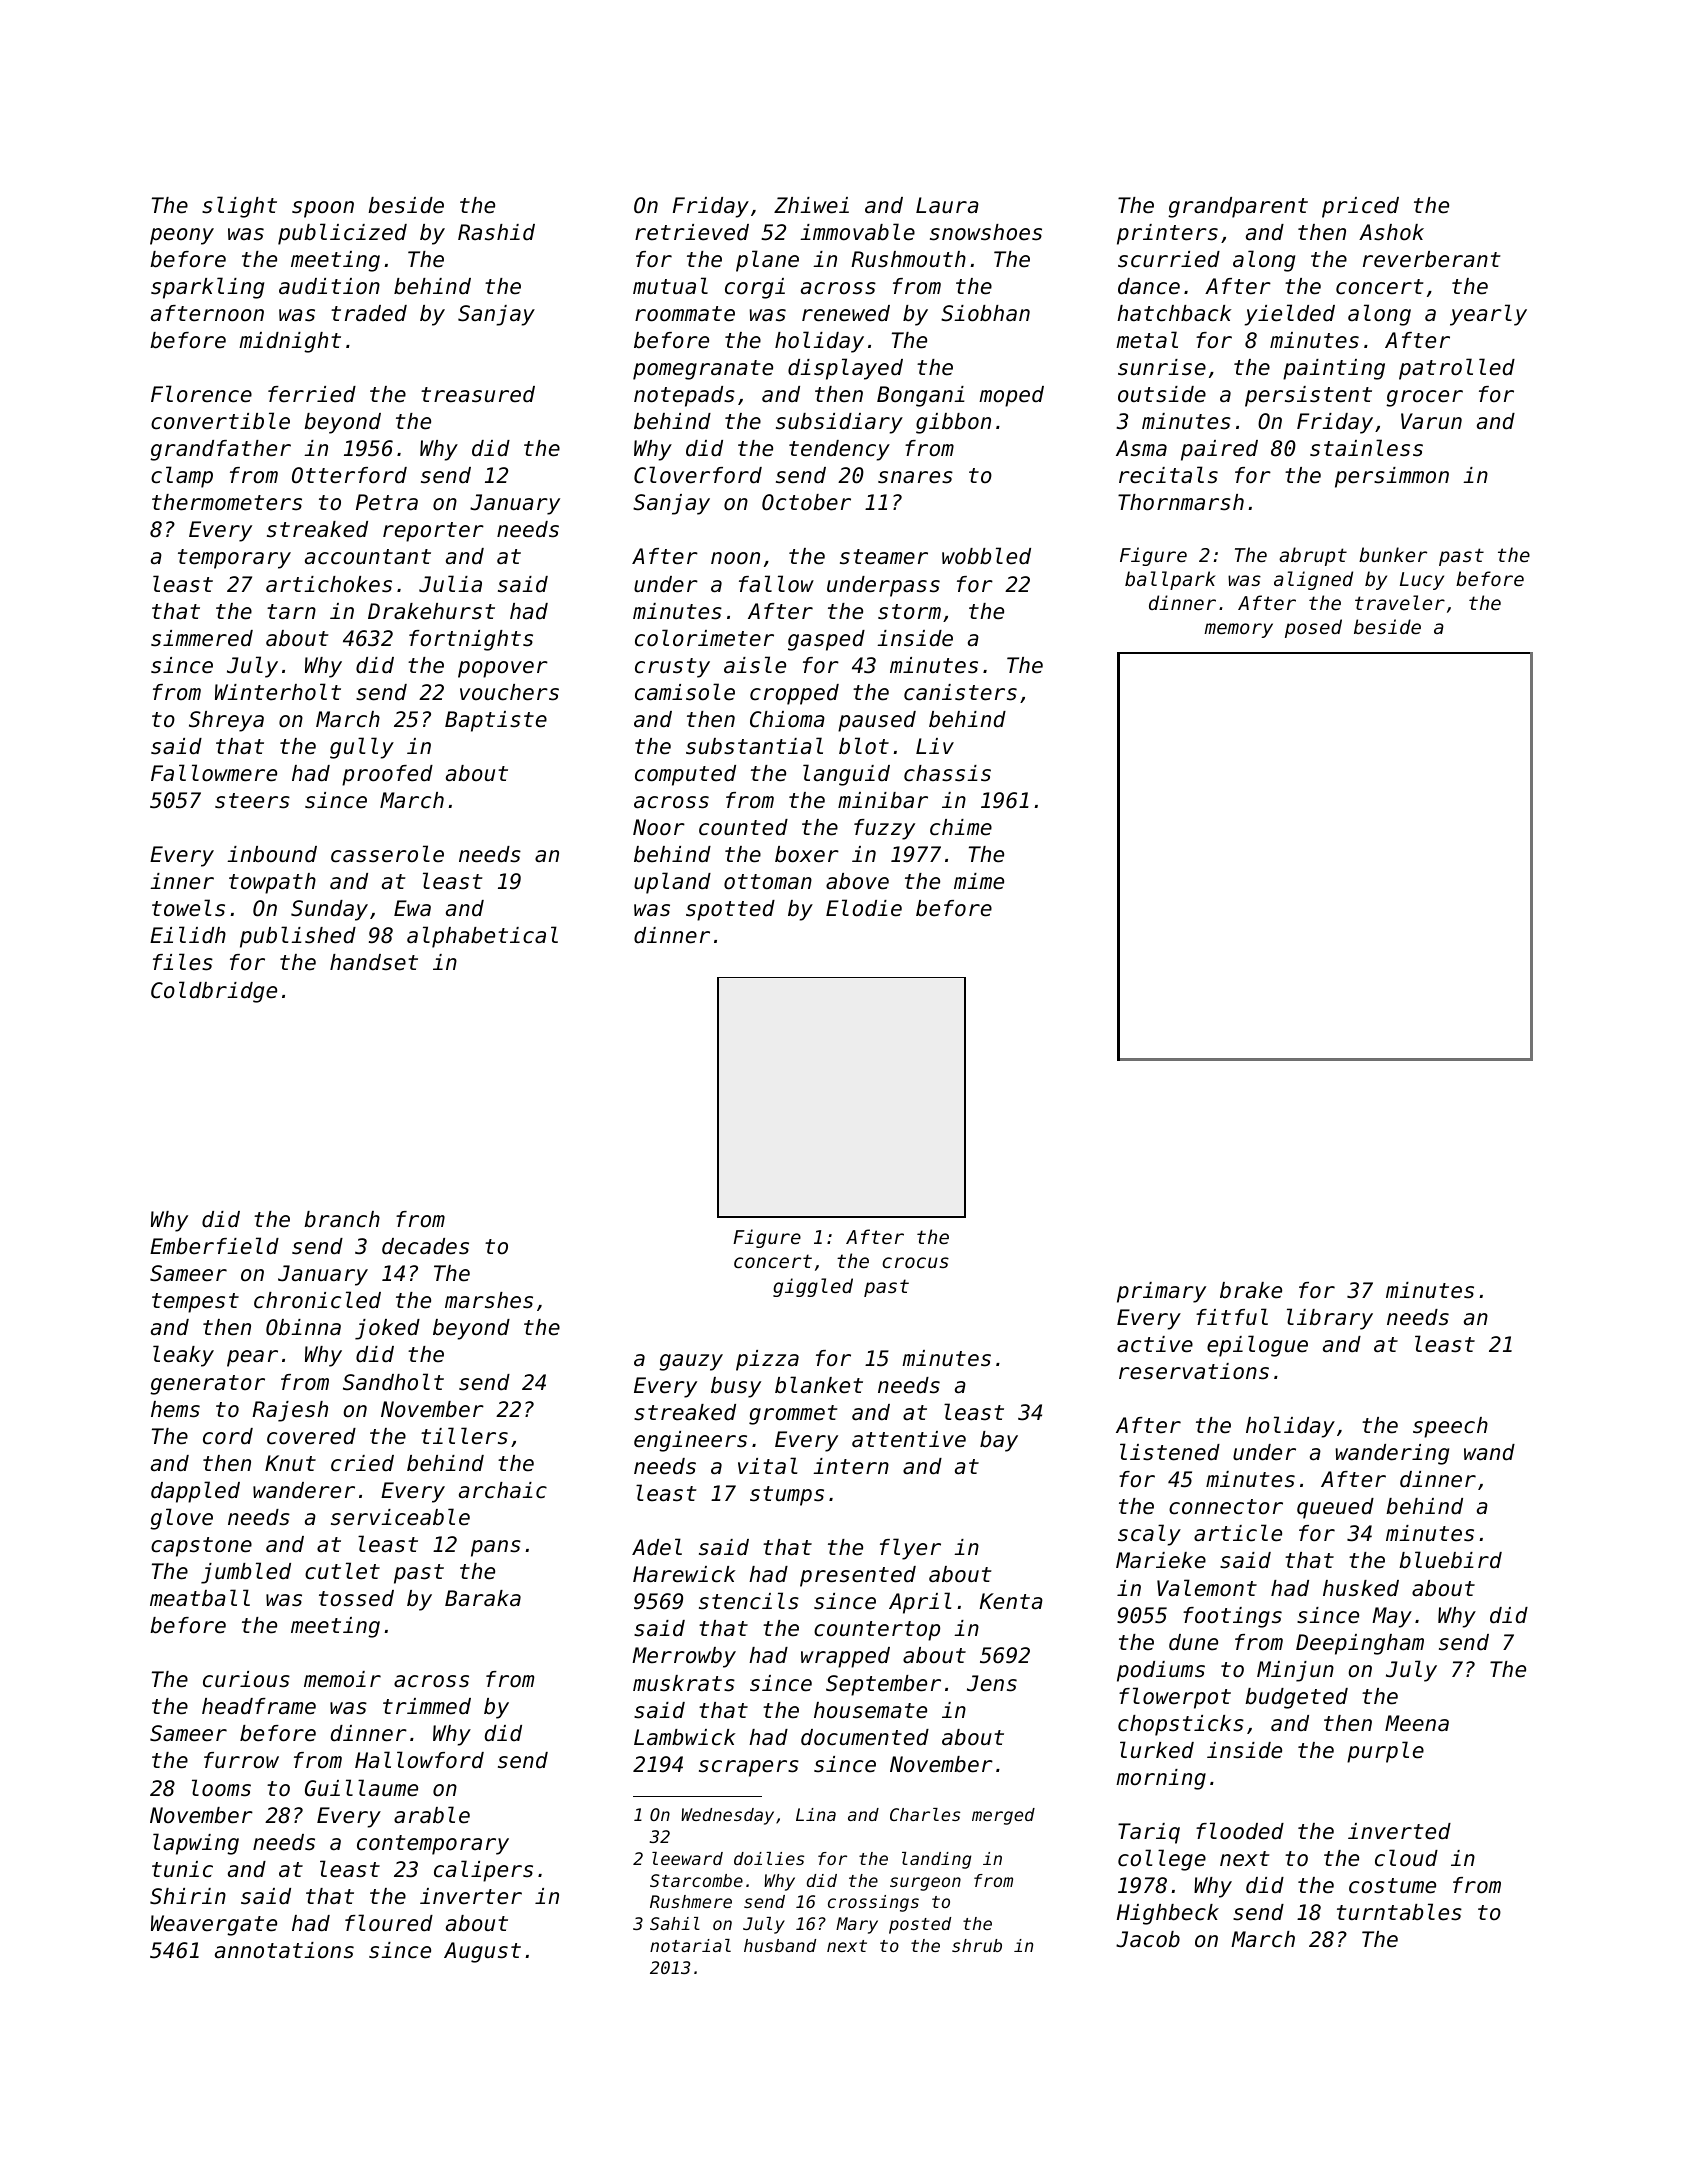  Describe the element at coordinates (239, 207) in the screenshot. I see `slight` at that location.
